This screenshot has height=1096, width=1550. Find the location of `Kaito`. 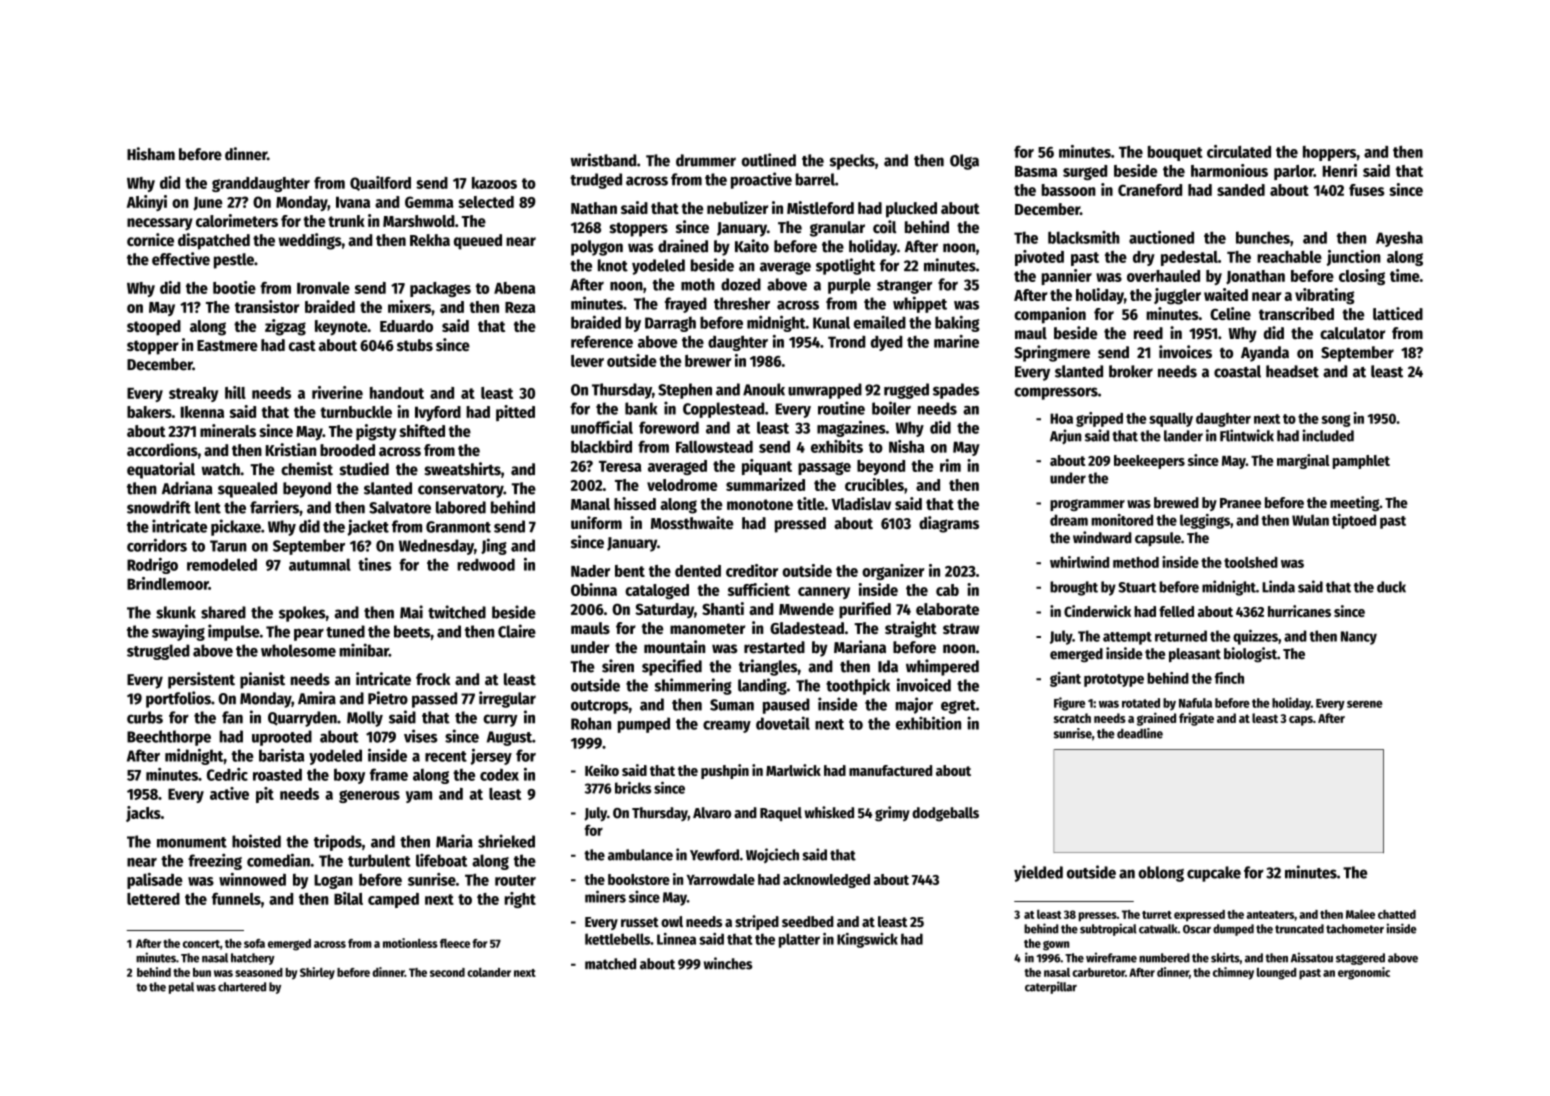

Kaito is located at coordinates (752, 246).
